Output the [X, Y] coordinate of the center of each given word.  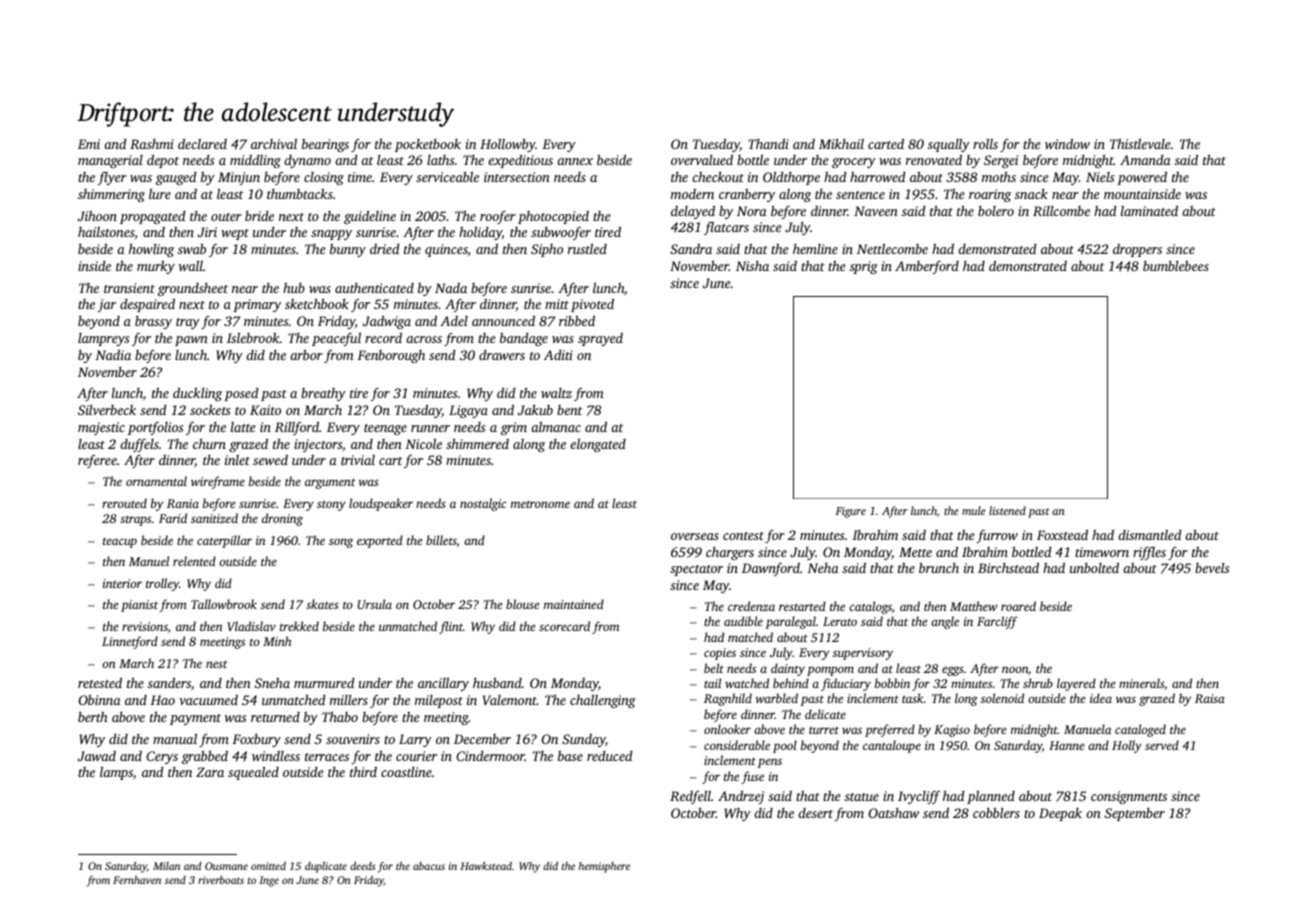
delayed [693, 212]
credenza [751, 606]
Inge [269, 881]
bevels [1212, 568]
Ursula [374, 604]
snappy [331, 235]
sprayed [600, 339]
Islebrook [253, 337]
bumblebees [1176, 266]
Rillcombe [1061, 211]
